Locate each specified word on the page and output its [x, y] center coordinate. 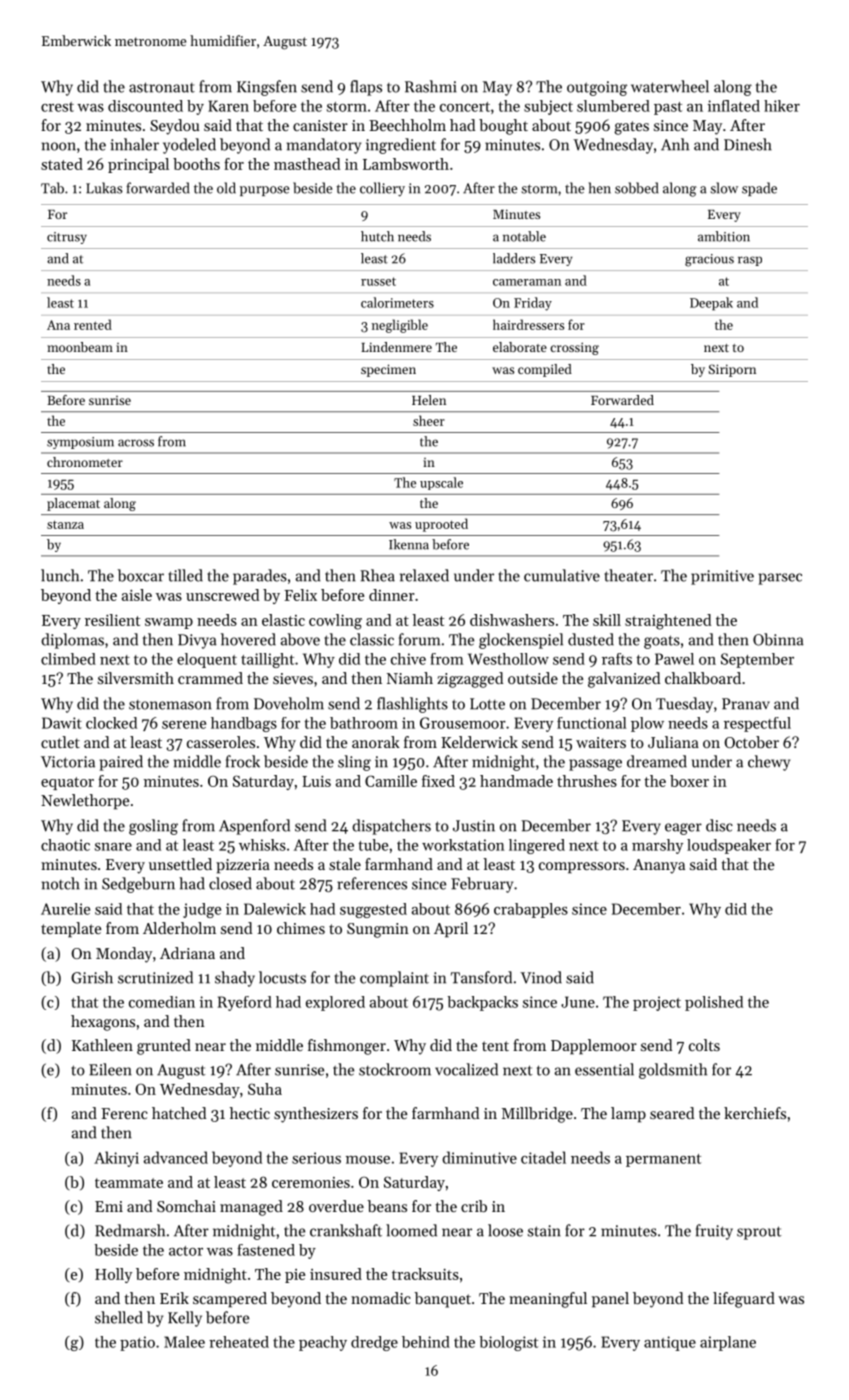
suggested [373, 910]
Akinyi [116, 1159]
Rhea [377, 575]
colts [704, 1045]
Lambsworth [406, 164]
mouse [368, 1160]
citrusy [67, 238]
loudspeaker [729, 846]
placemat [73, 504]
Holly [113, 1275]
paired [121, 763]
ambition [724, 236]
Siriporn [732, 370]
